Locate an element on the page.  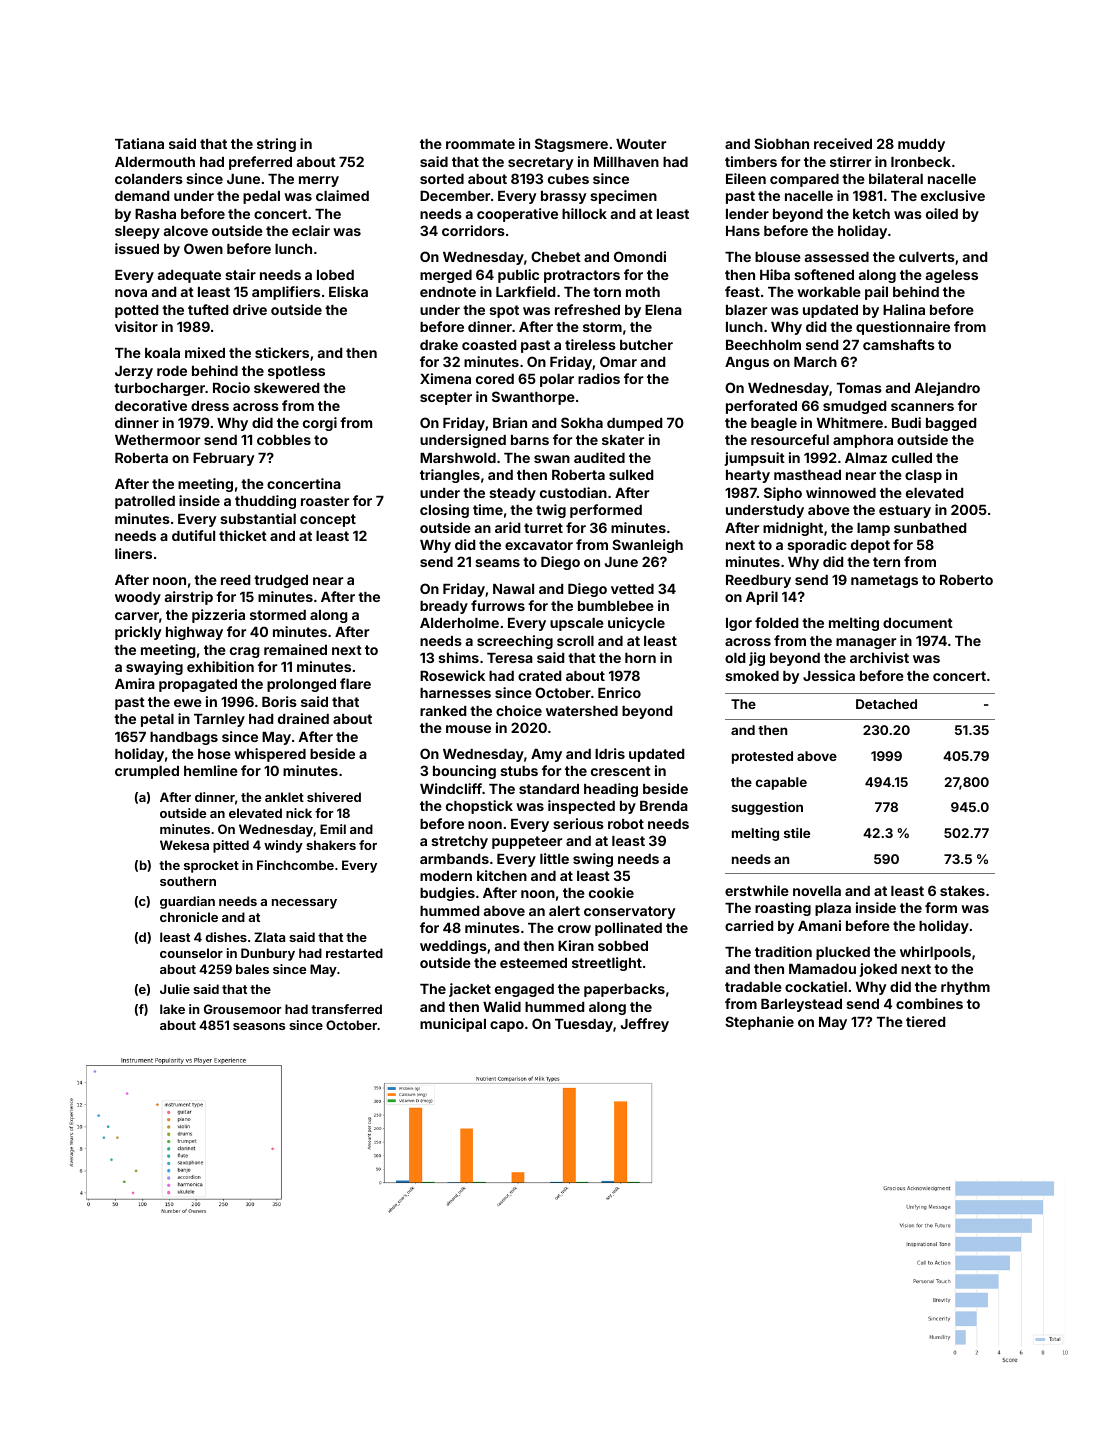
prickly is located at coordinates (138, 633).
